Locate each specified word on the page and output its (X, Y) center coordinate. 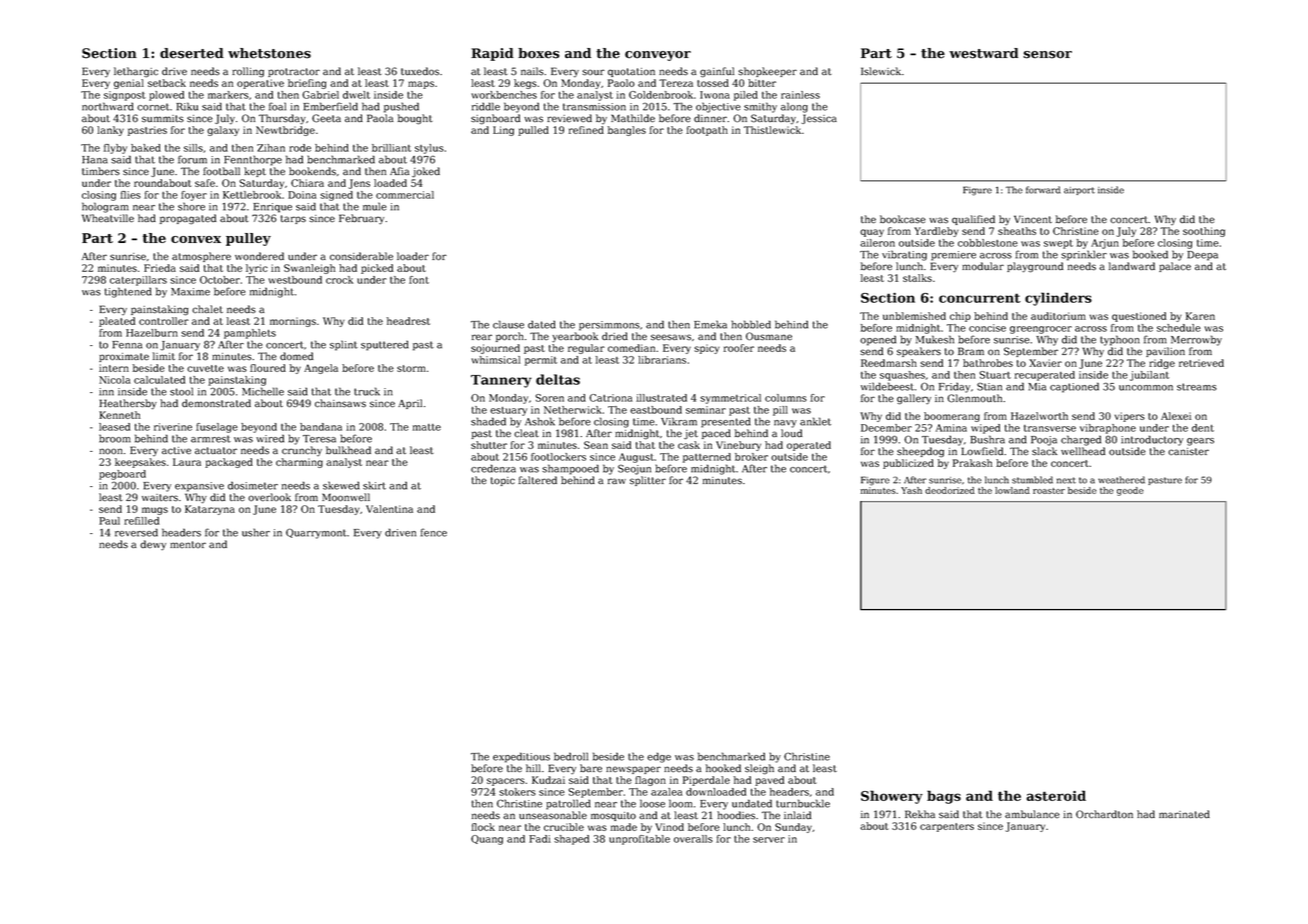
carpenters (947, 827)
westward (983, 53)
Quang (487, 840)
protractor (294, 72)
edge (659, 757)
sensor (1047, 55)
